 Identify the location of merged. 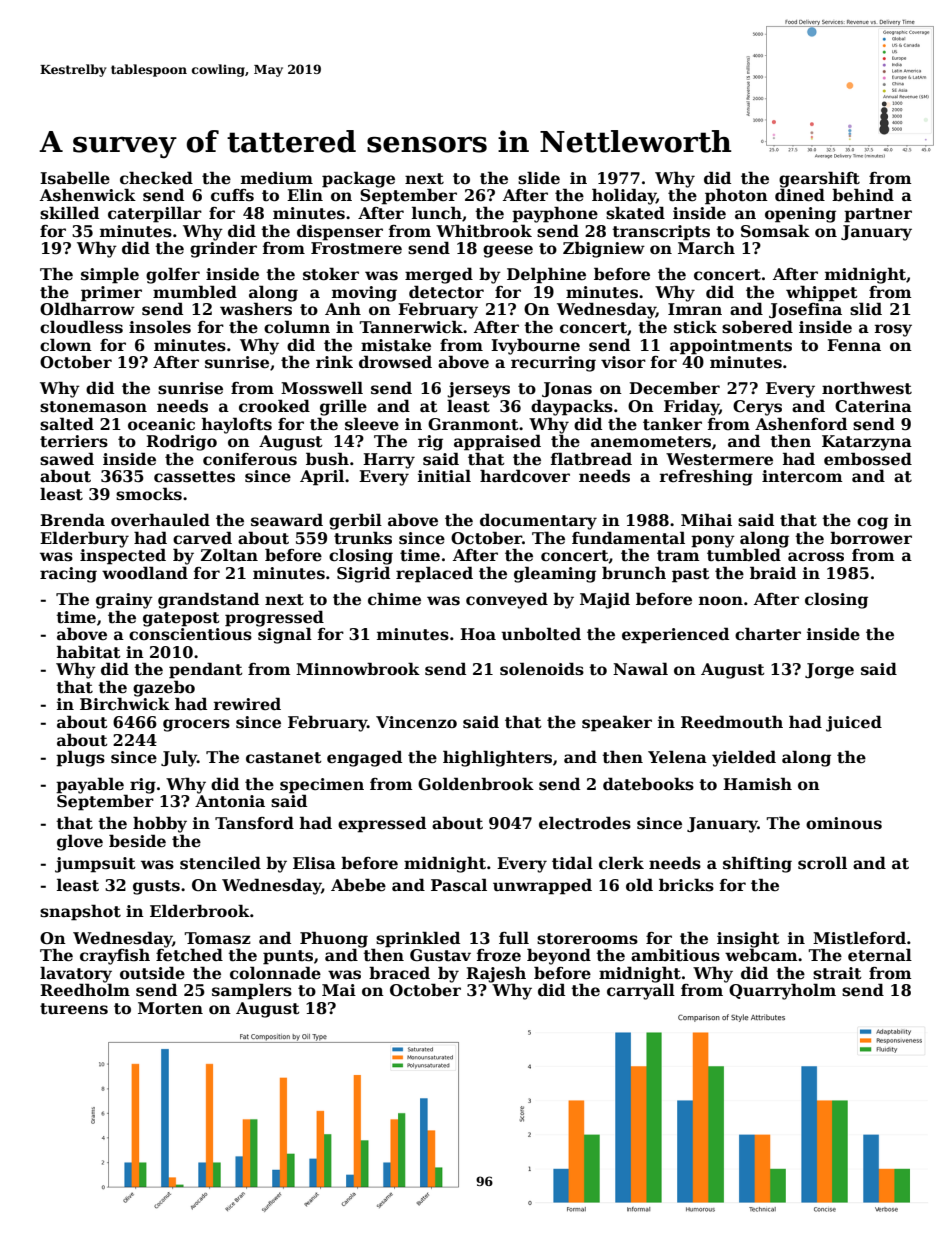
(439, 275).
